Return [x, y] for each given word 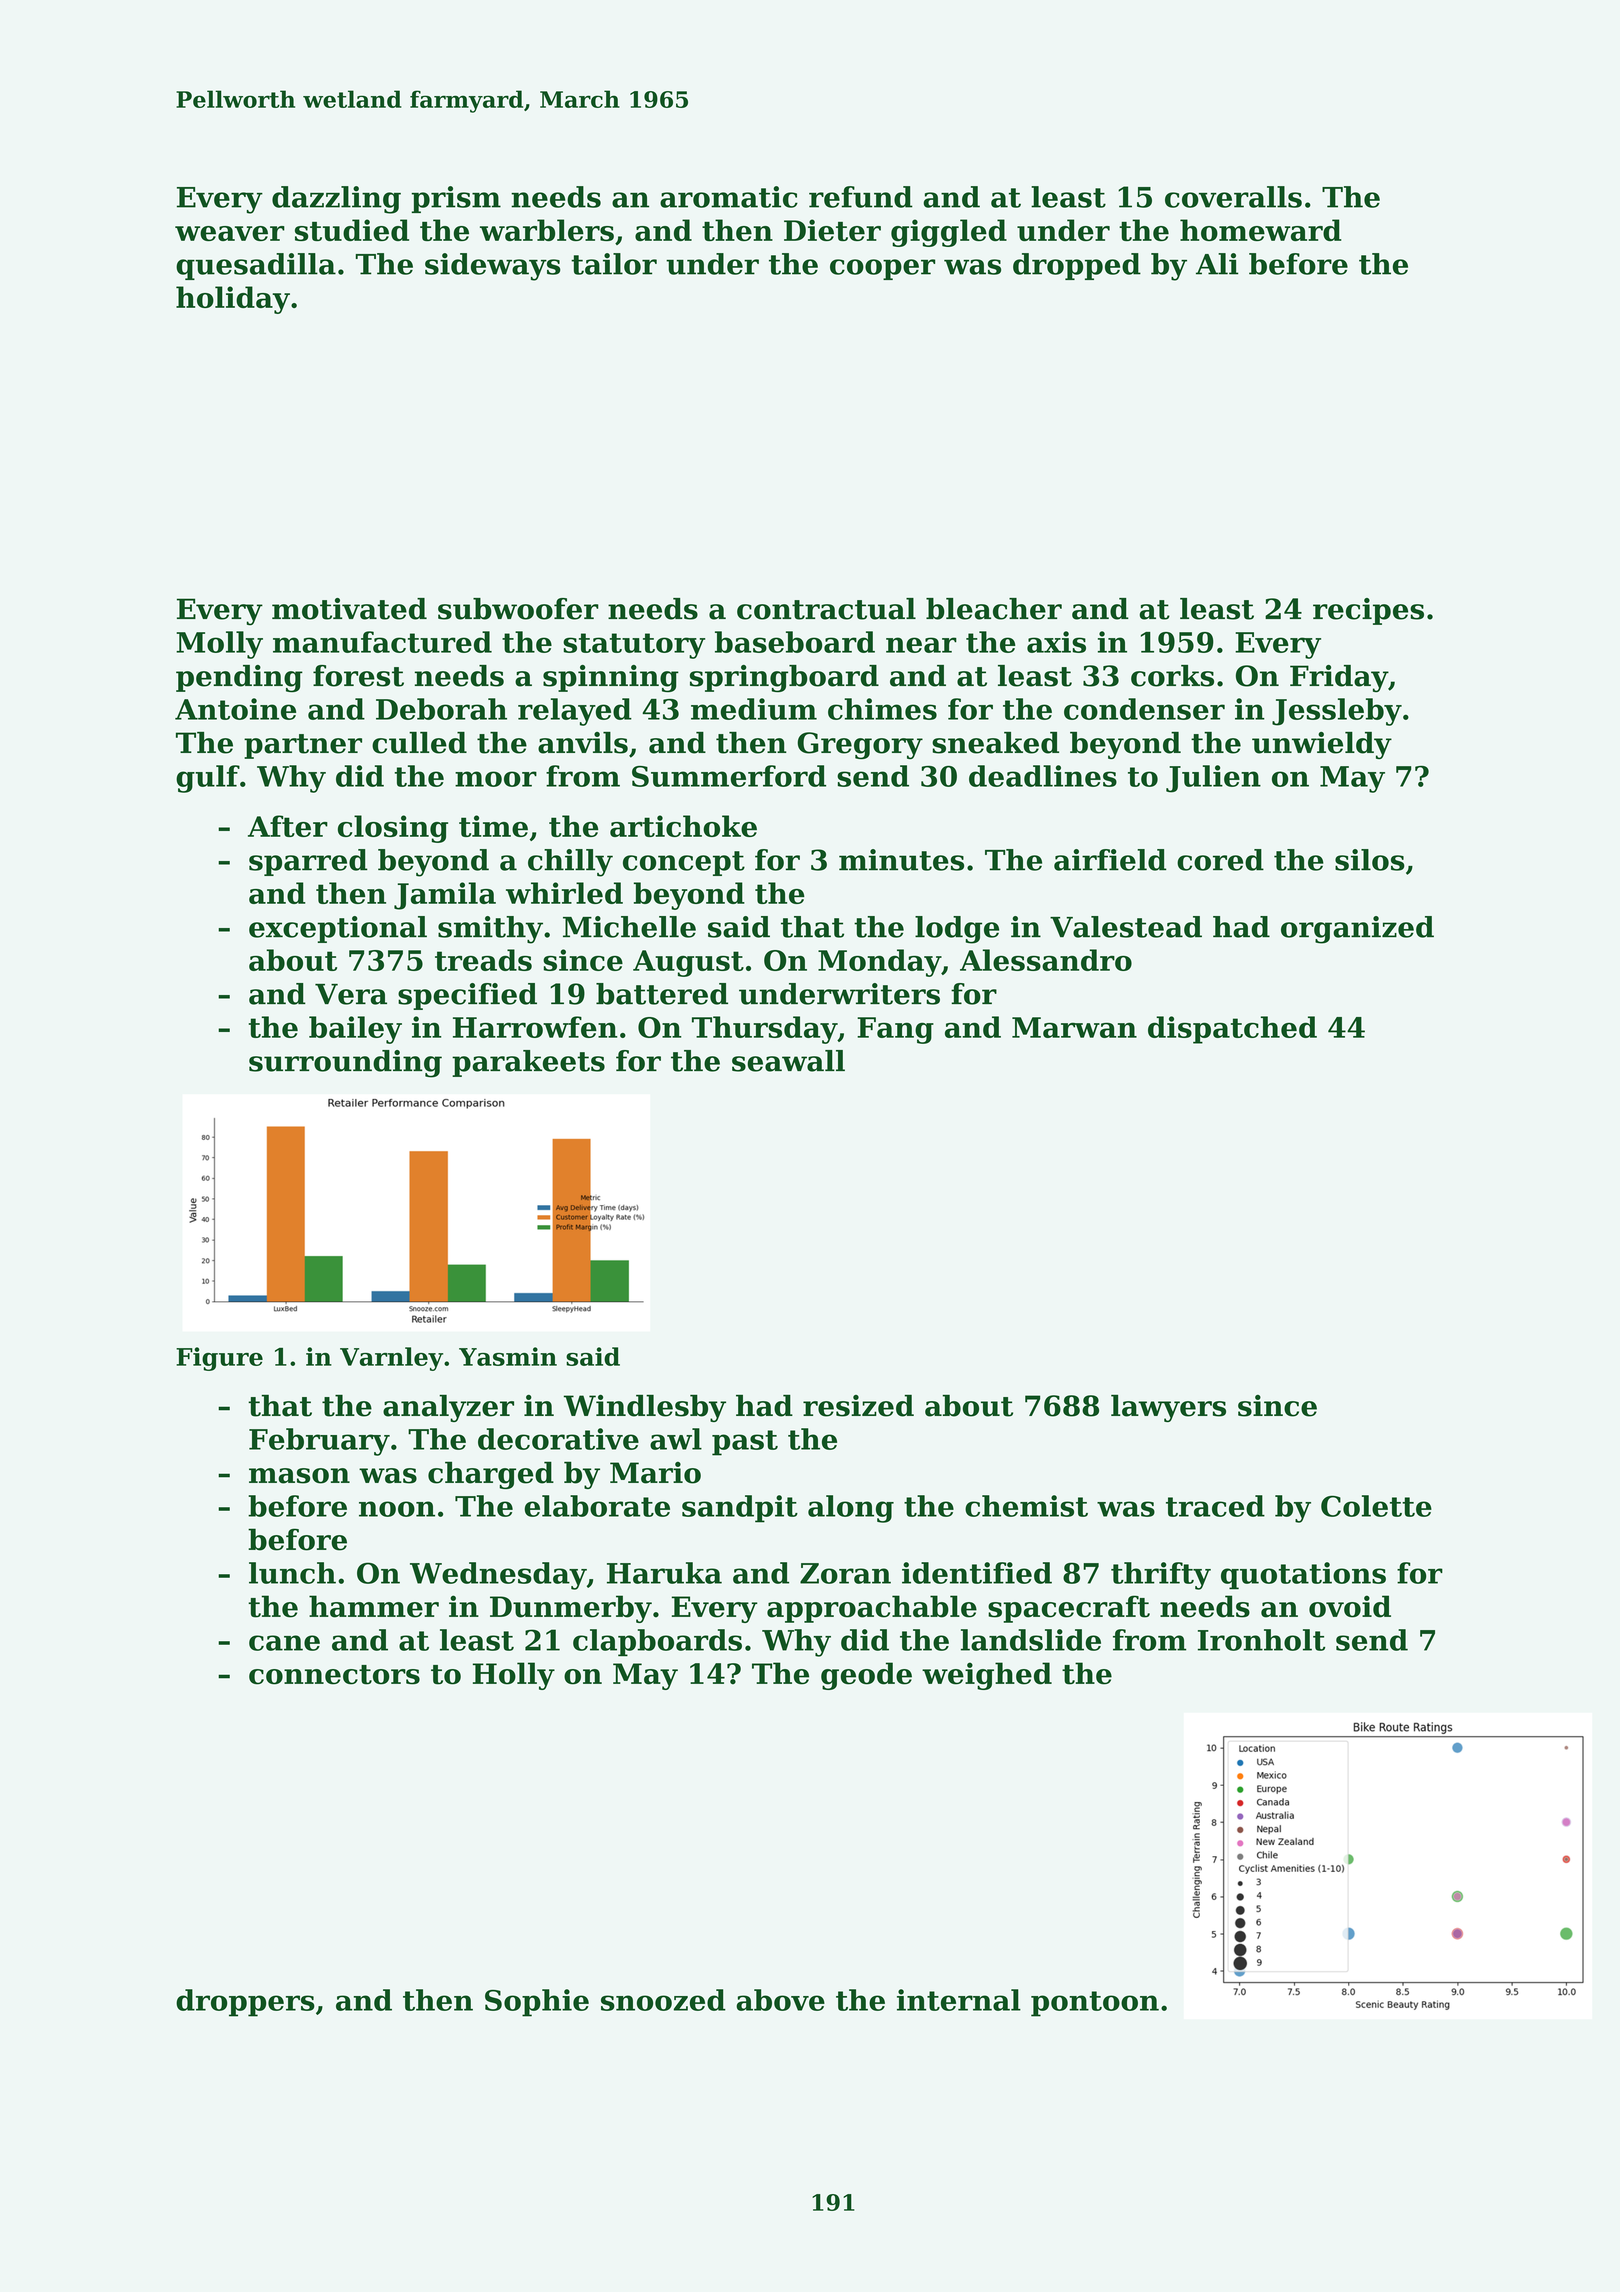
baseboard [795, 642]
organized [1357, 930]
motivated [349, 609]
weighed [987, 1676]
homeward [1260, 230]
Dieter [832, 230]
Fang [895, 1030]
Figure [219, 1359]
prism [456, 199]
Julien [1213, 779]
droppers [245, 2003]
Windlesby [645, 1408]
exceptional [338, 929]
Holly [514, 1676]
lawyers [1168, 1408]
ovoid [1350, 1606]
